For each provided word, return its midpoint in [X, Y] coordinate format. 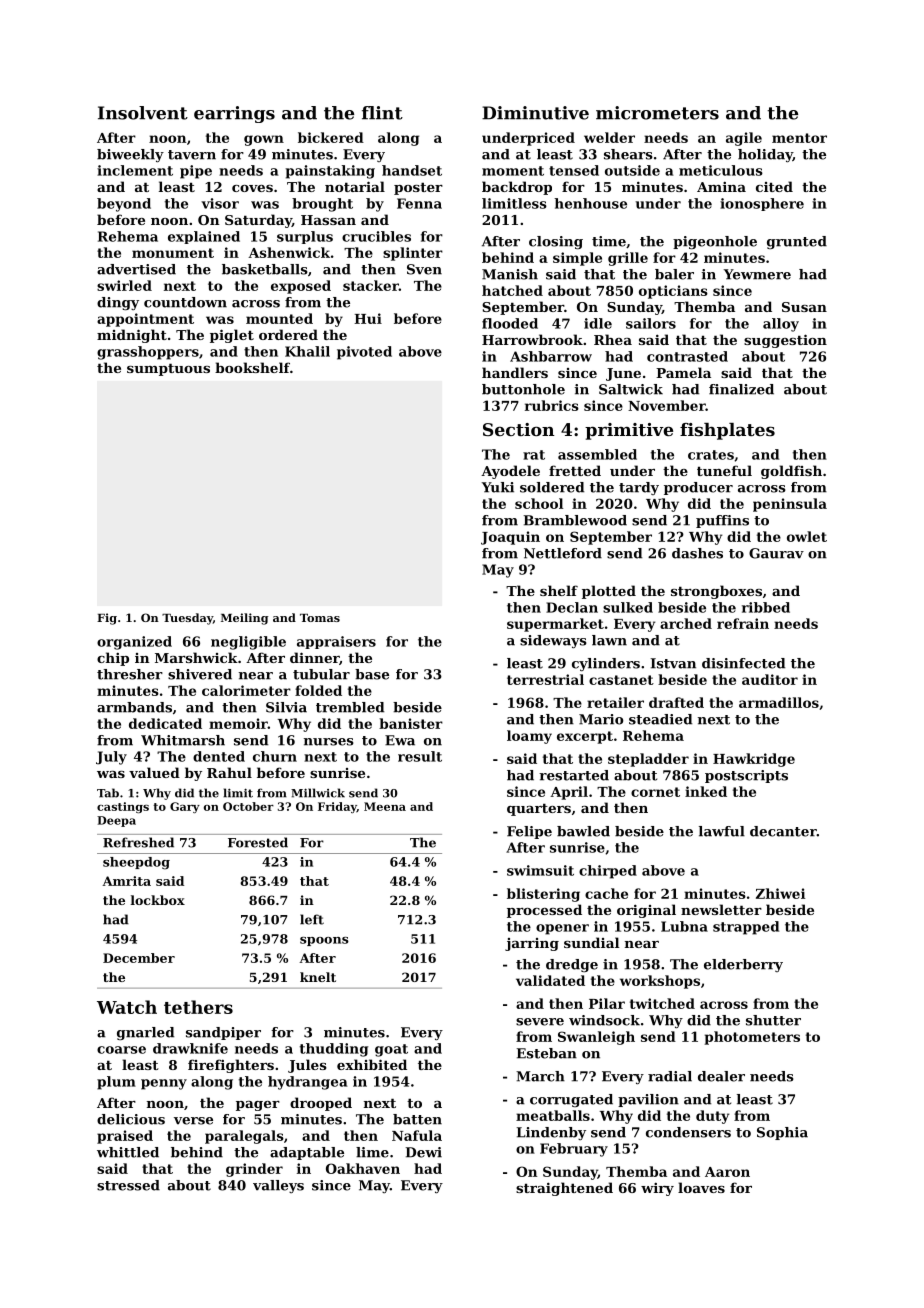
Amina [721, 187]
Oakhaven [363, 1168]
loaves [701, 1187]
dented [219, 756]
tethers [198, 1007]
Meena [385, 806]
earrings [234, 114]
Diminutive [535, 113]
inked [706, 791]
